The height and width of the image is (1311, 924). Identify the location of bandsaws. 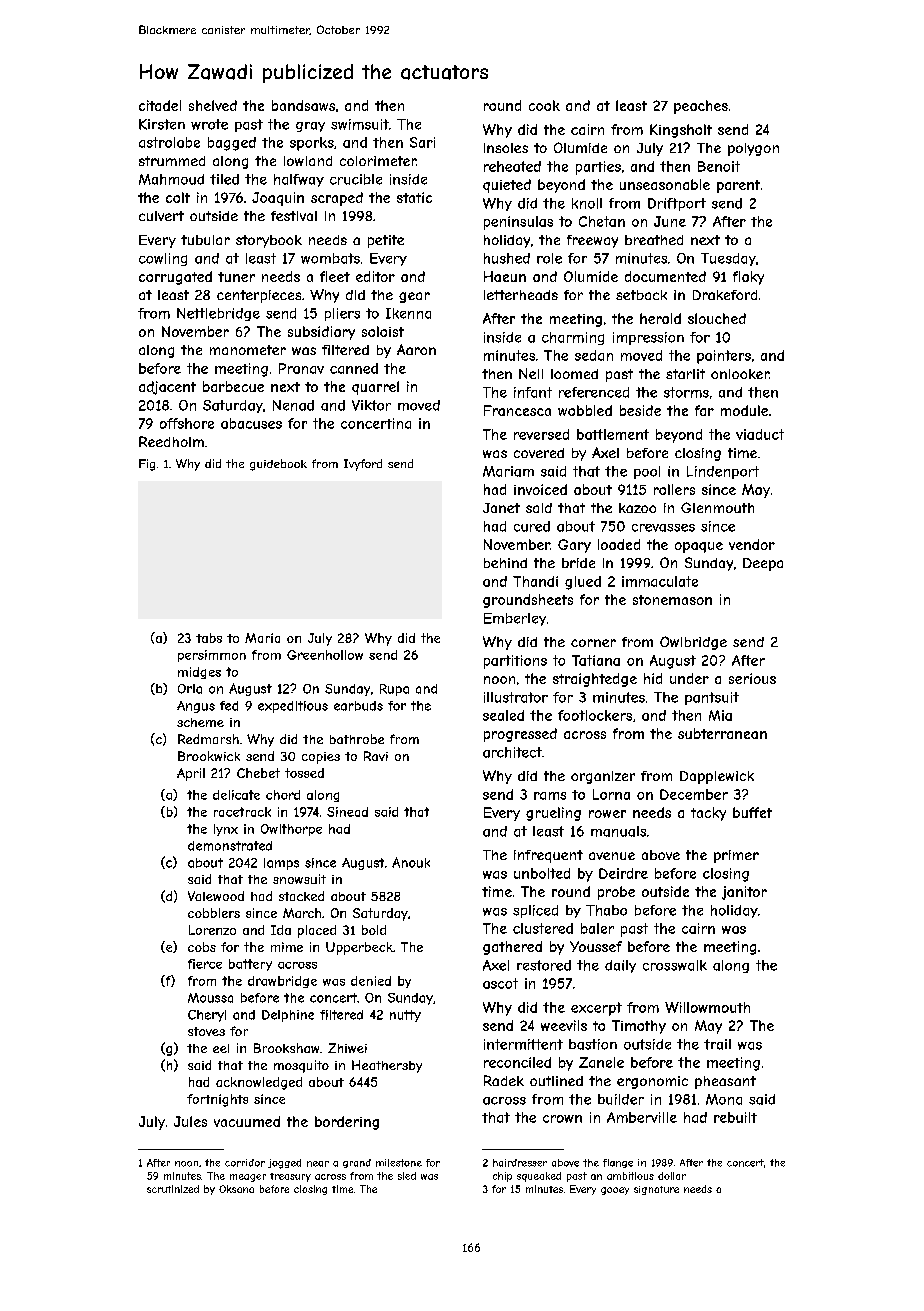
(303, 105).
